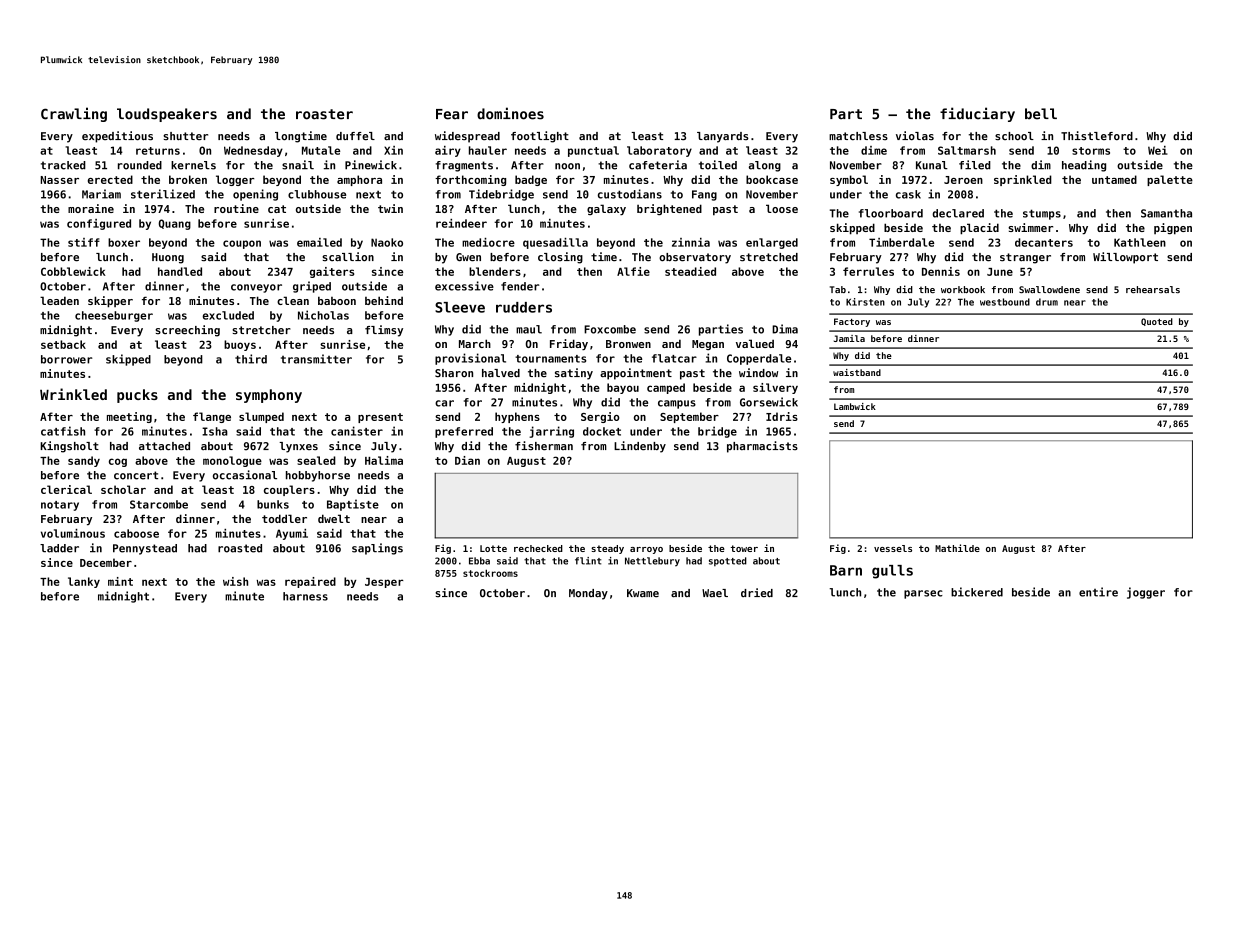 Image resolution: width=1233 pixels, height=952 pixels. What do you see at coordinates (1041, 114) in the screenshot?
I see `bell` at bounding box center [1041, 114].
